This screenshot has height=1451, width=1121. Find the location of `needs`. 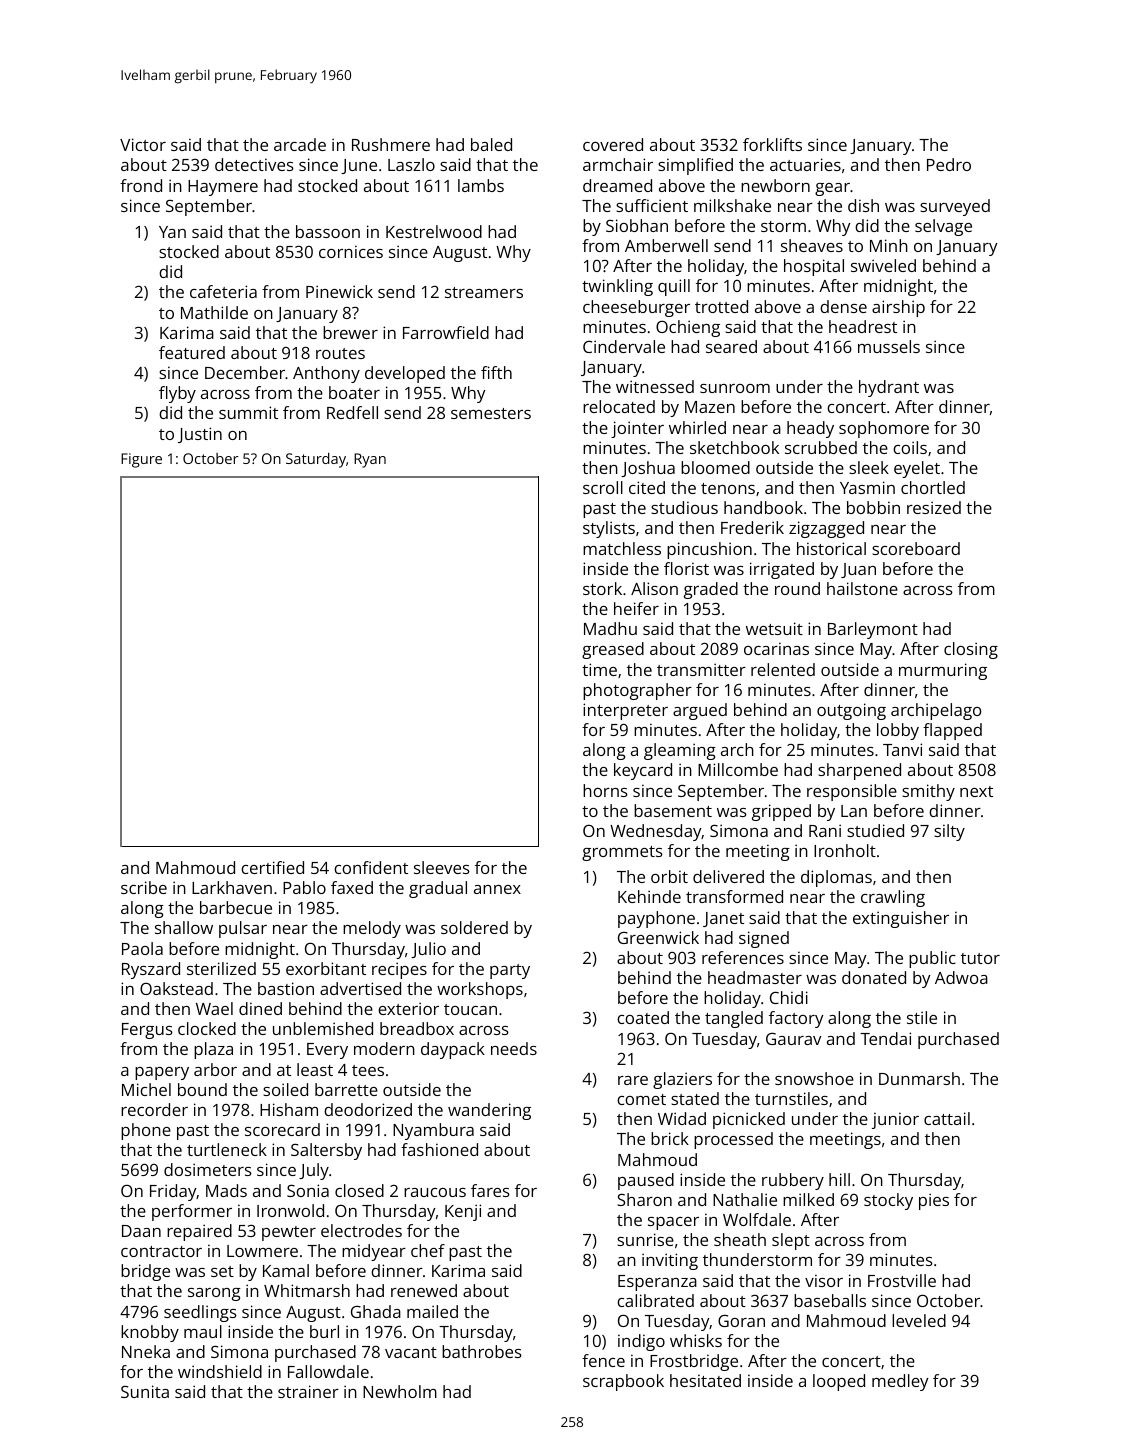

needs is located at coordinates (514, 1048).
